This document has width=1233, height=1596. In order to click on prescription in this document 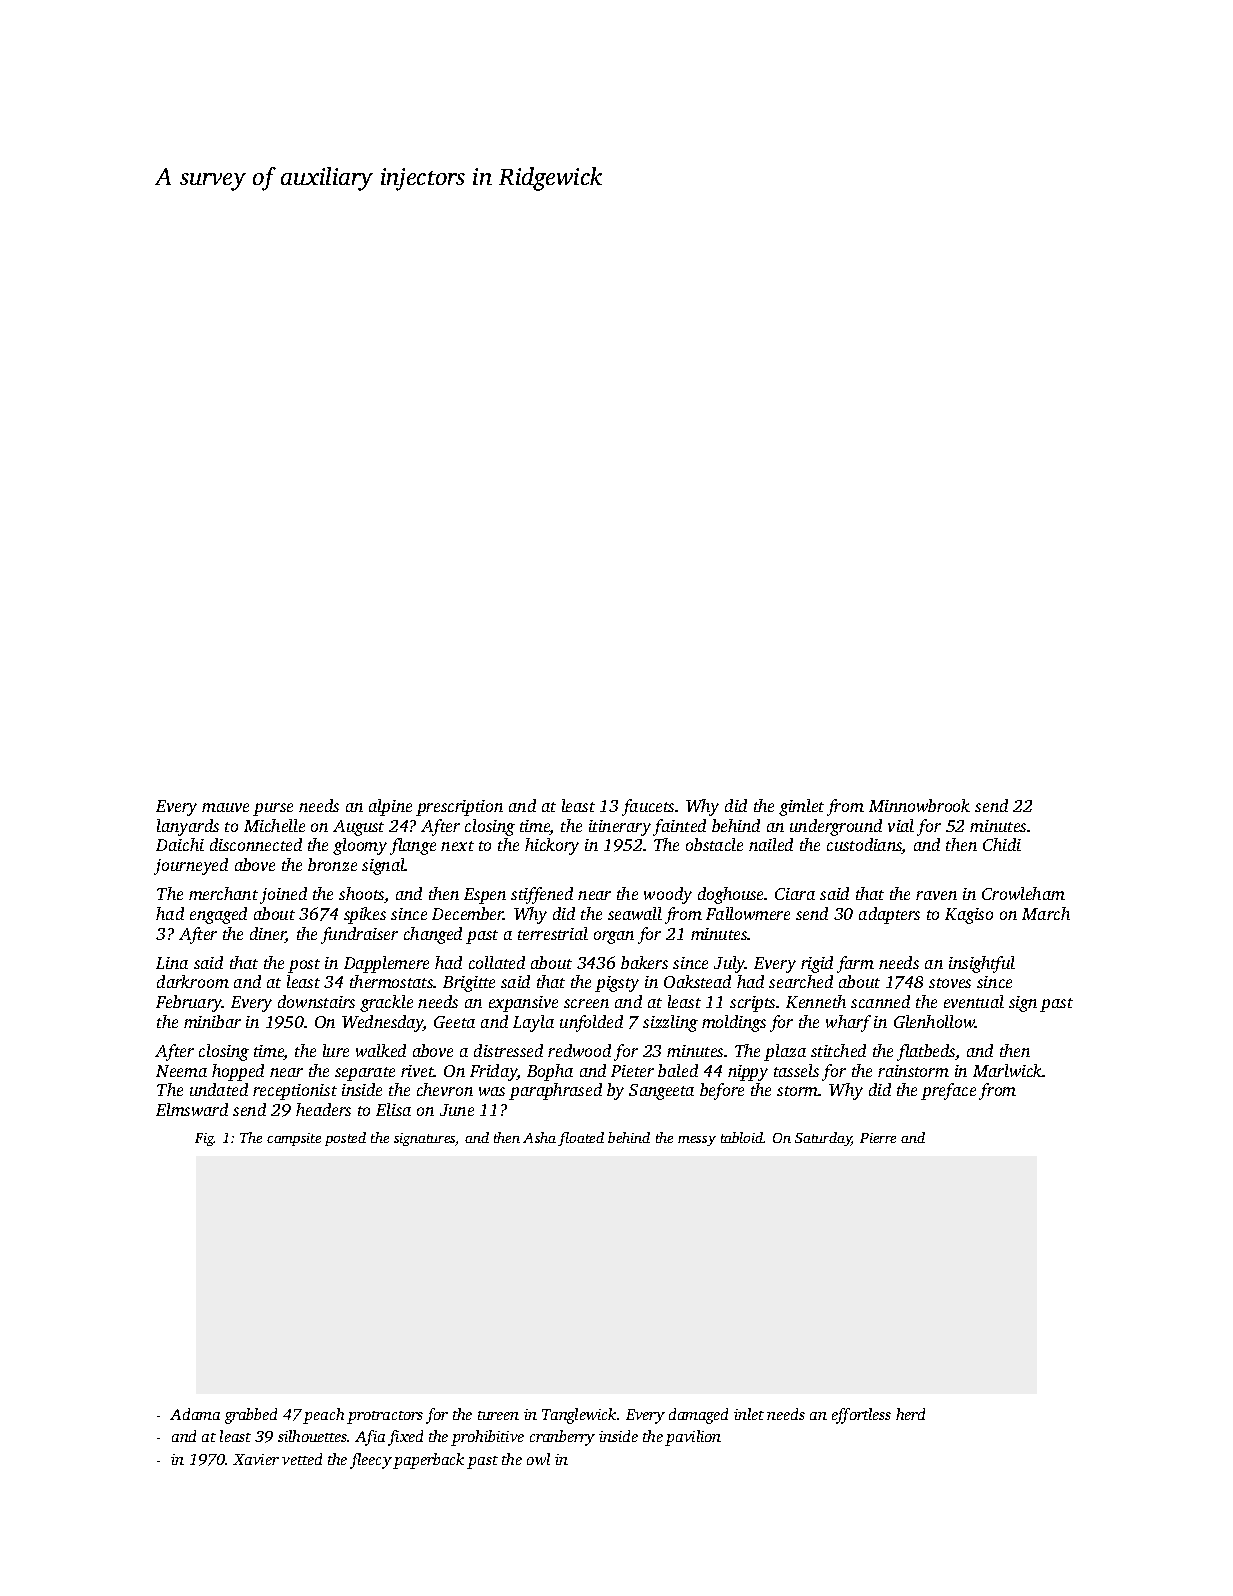, I will do `click(459, 808)`.
